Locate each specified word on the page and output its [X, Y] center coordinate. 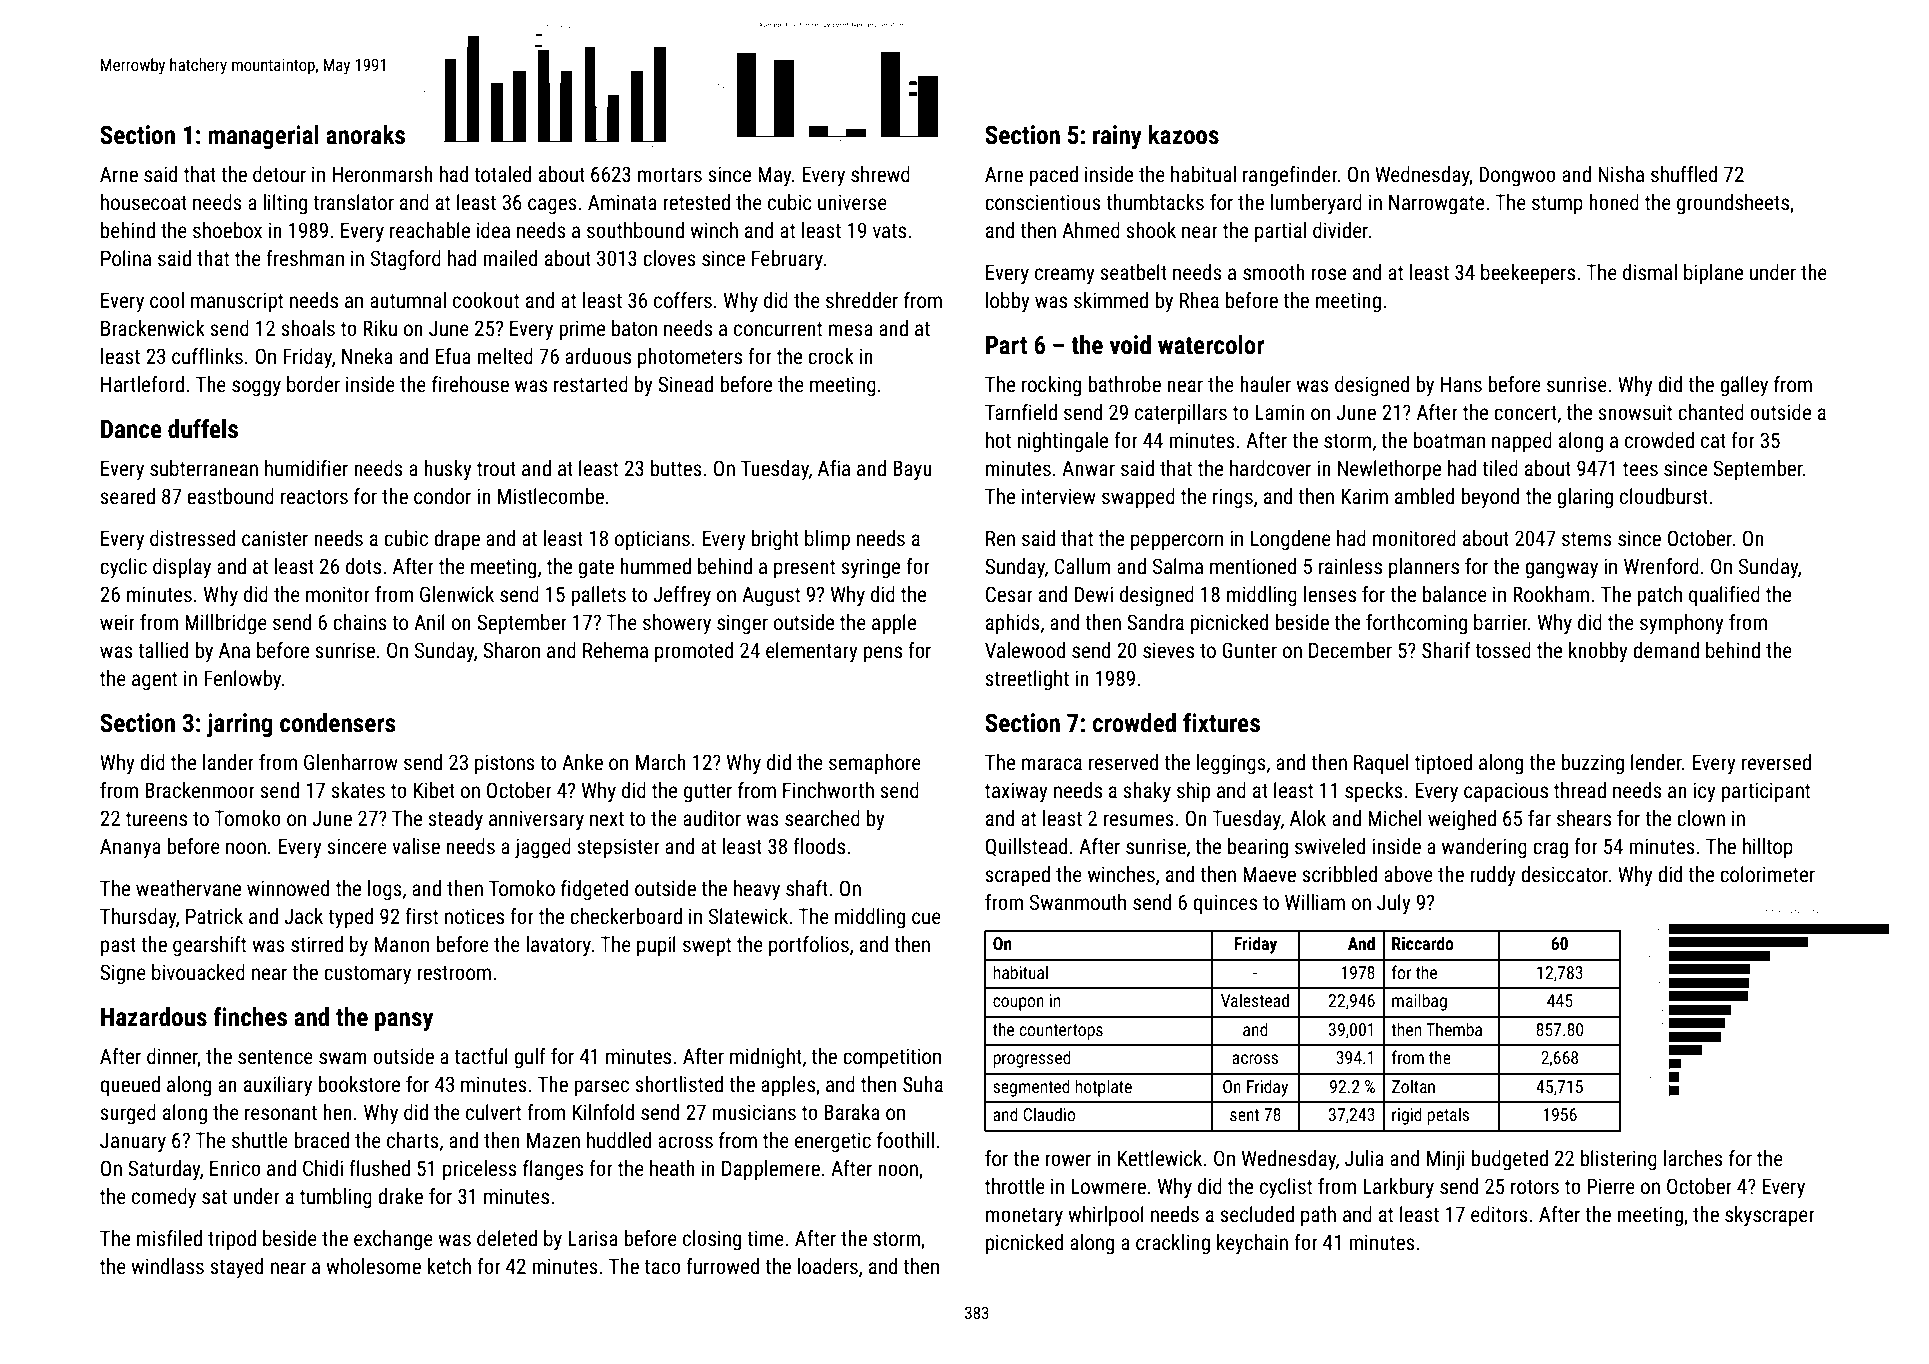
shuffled [1684, 174]
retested [696, 202]
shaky [1147, 792]
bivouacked [198, 972]
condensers [338, 723]
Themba [1454, 1029]
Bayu [912, 470]
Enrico [235, 1168]
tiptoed [1443, 764]
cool [167, 300]
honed [1614, 202]
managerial [263, 137]
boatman [1449, 440]
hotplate [1103, 1088]
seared [127, 496]
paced [1053, 176]
